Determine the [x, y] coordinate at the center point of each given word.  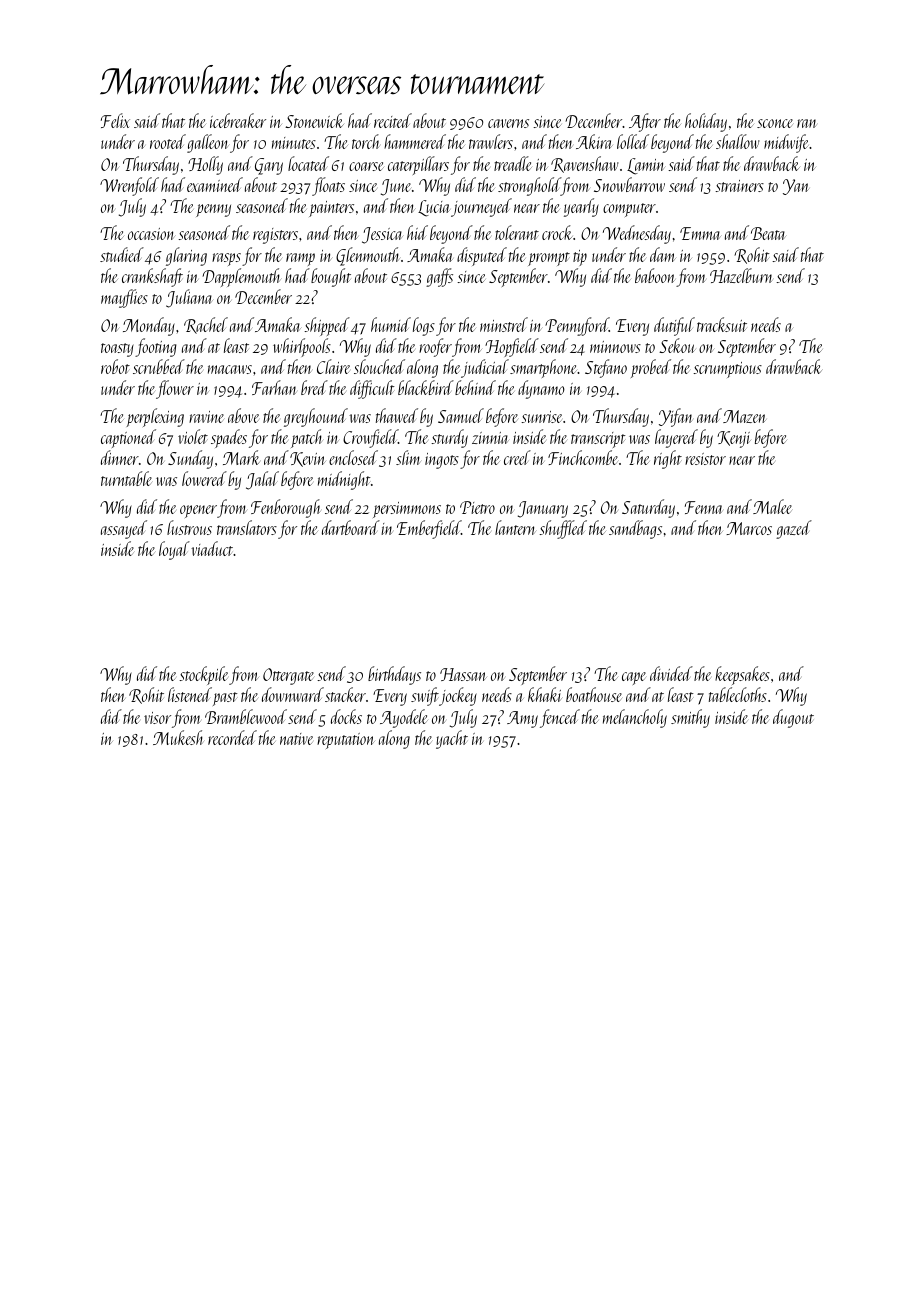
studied [122, 254]
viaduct [212, 548]
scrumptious [727, 370]
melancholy [635, 718]
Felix [115, 120]
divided [671, 673]
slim [408, 457]
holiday [706, 122]
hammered [415, 141]
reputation [346, 741]
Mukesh [178, 737]
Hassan [463, 674]
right [668, 459]
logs [424, 326]
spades [229, 438]
